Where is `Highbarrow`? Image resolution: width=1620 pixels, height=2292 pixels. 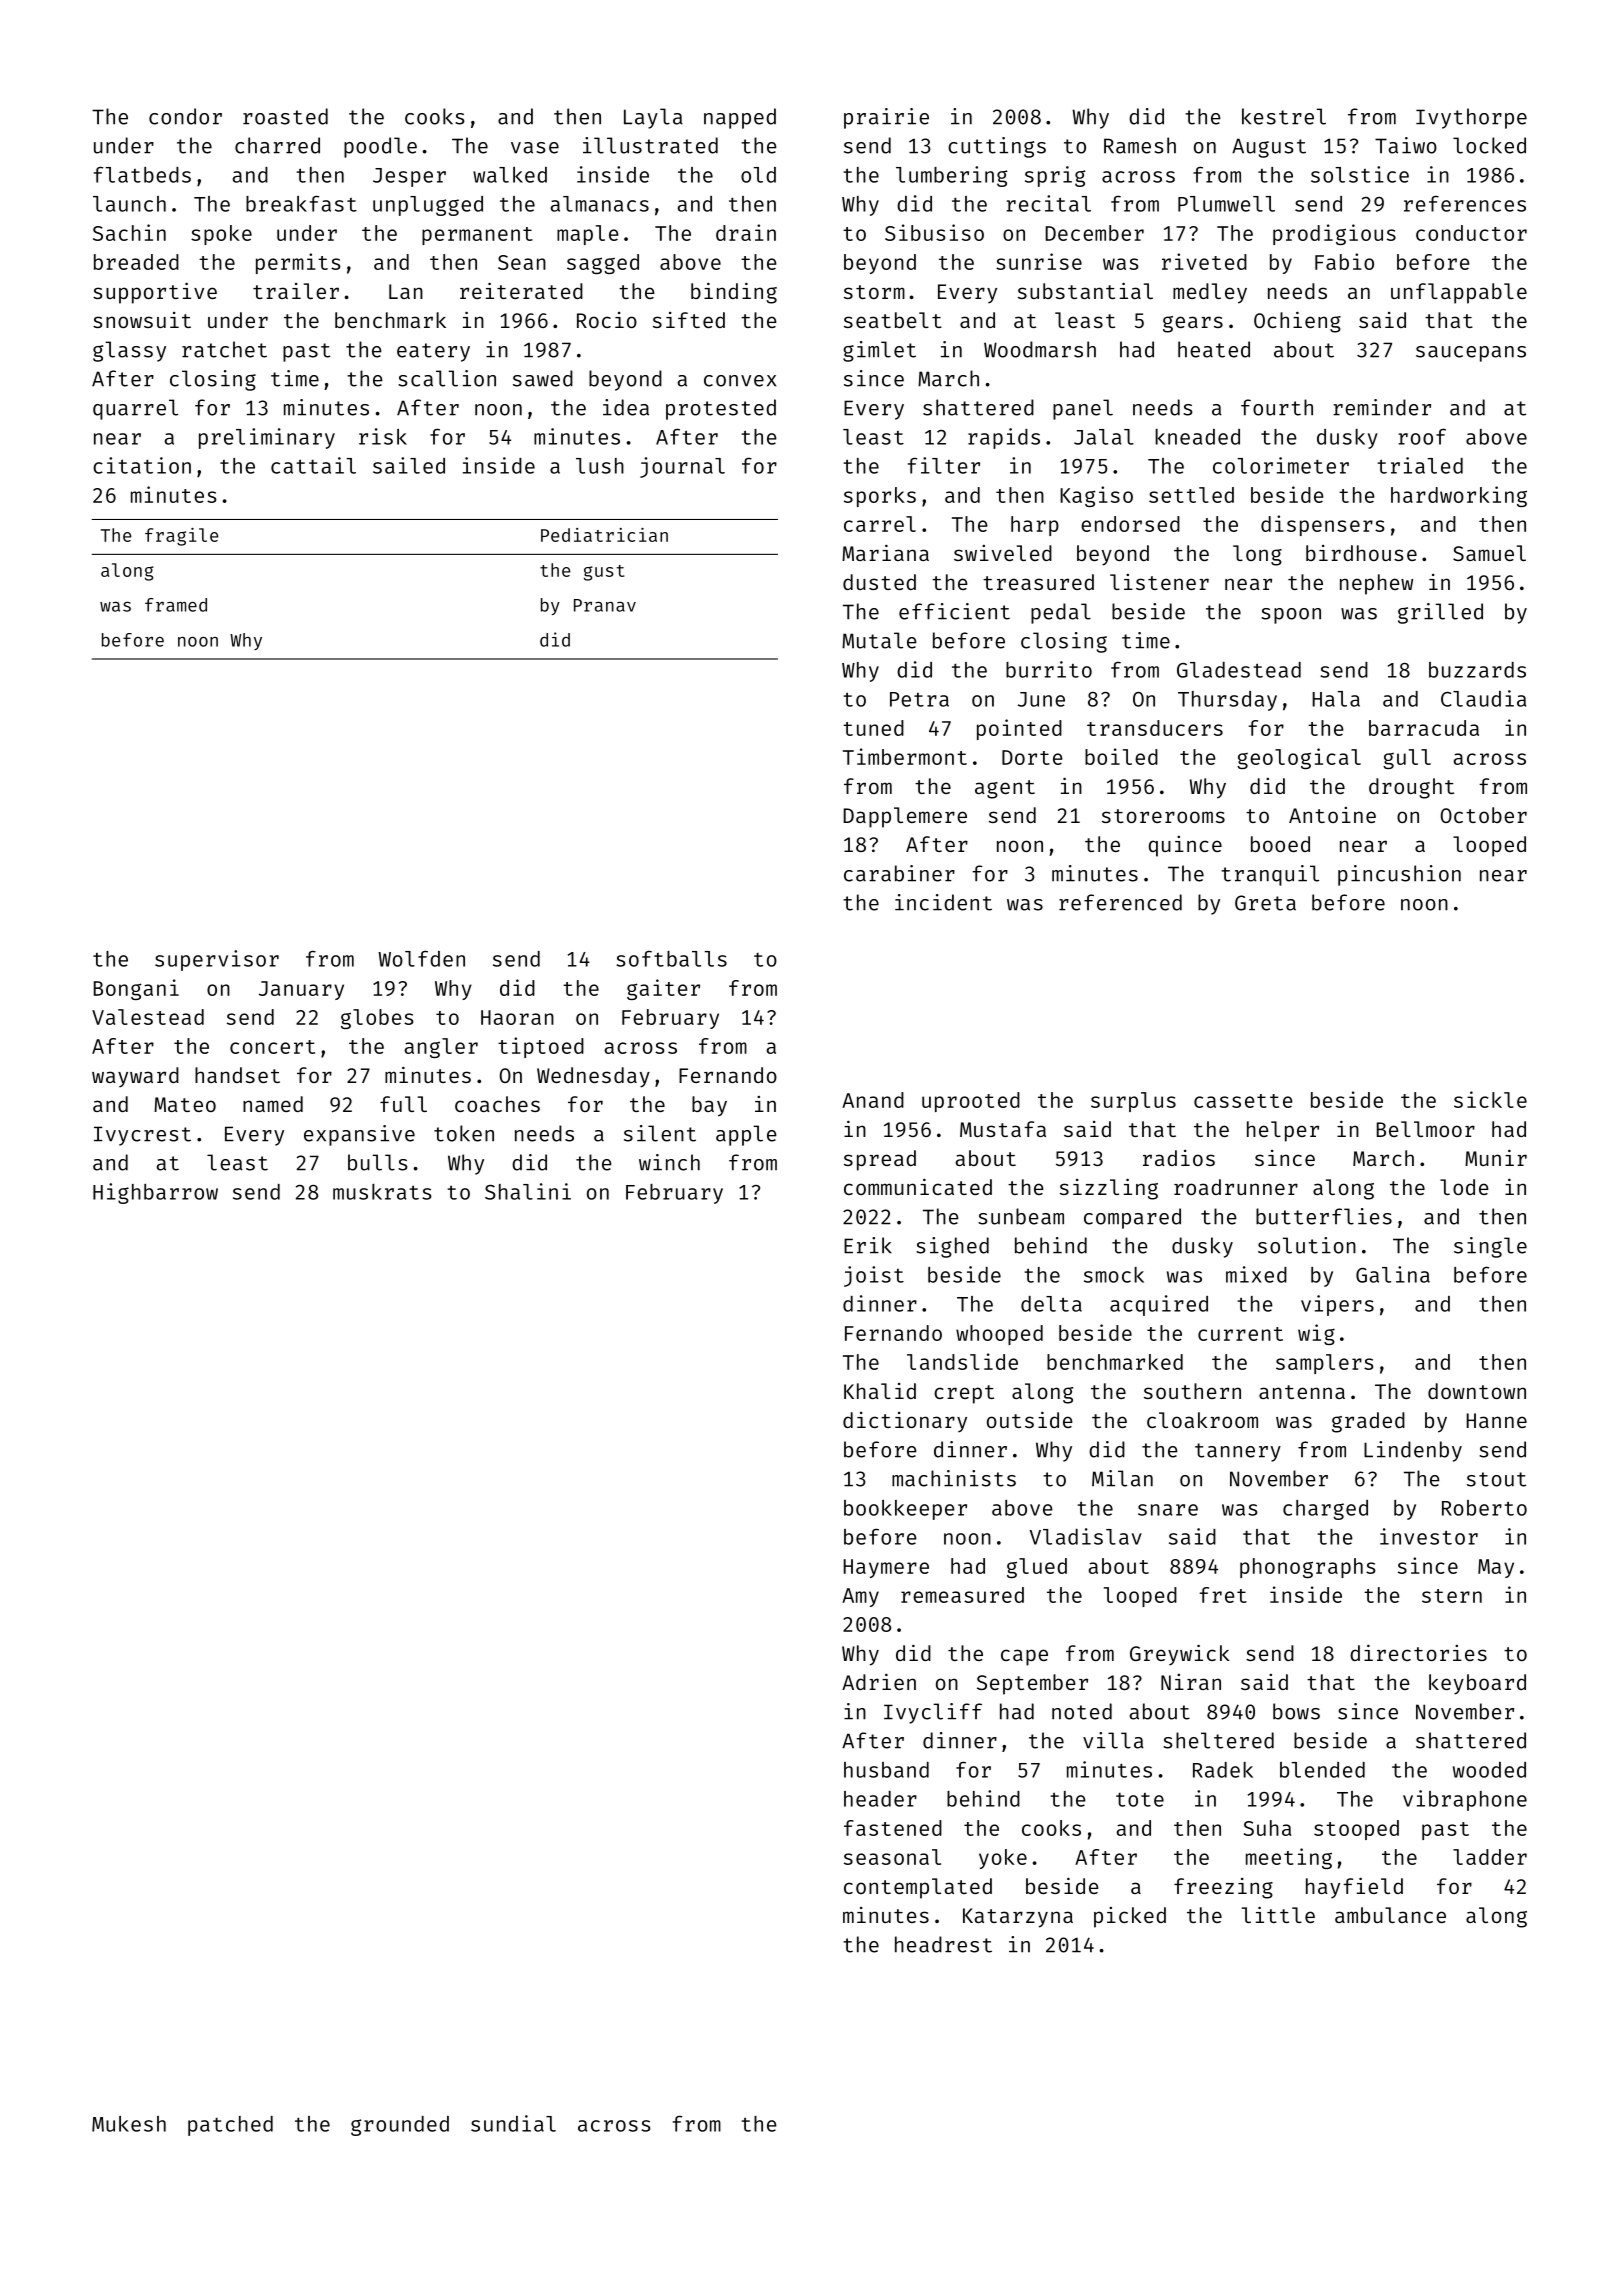 Highbarrow is located at coordinates (155, 1193).
